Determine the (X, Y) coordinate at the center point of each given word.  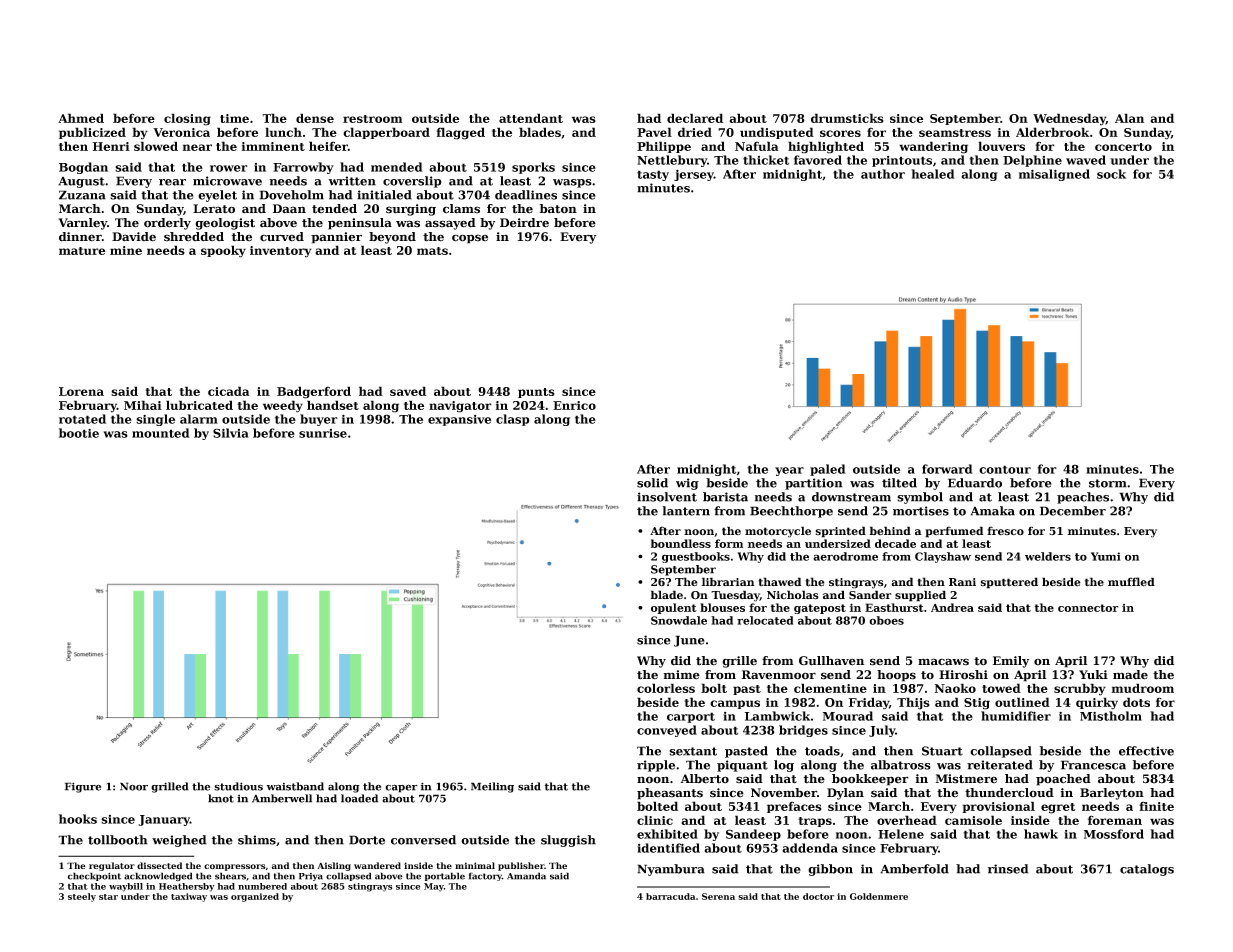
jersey (694, 175)
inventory (281, 252)
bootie (79, 433)
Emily (1011, 662)
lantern (686, 511)
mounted (161, 433)
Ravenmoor (779, 675)
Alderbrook (1052, 132)
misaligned (1054, 175)
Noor (134, 786)
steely (82, 897)
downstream (851, 497)
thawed (779, 582)
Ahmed (81, 118)
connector (1088, 608)
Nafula (756, 146)
